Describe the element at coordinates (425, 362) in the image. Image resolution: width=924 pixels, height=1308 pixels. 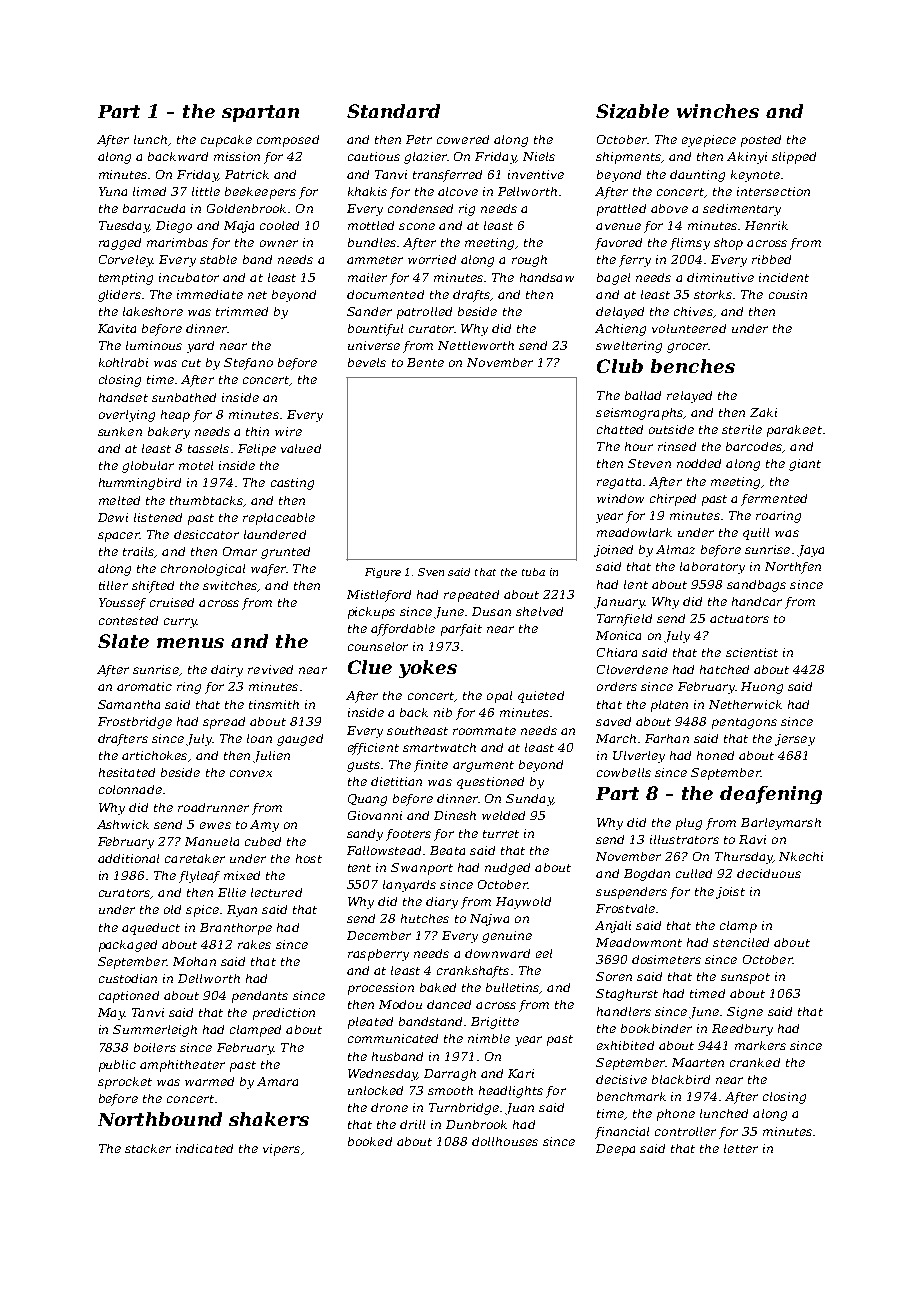
I see `Bente` at that location.
